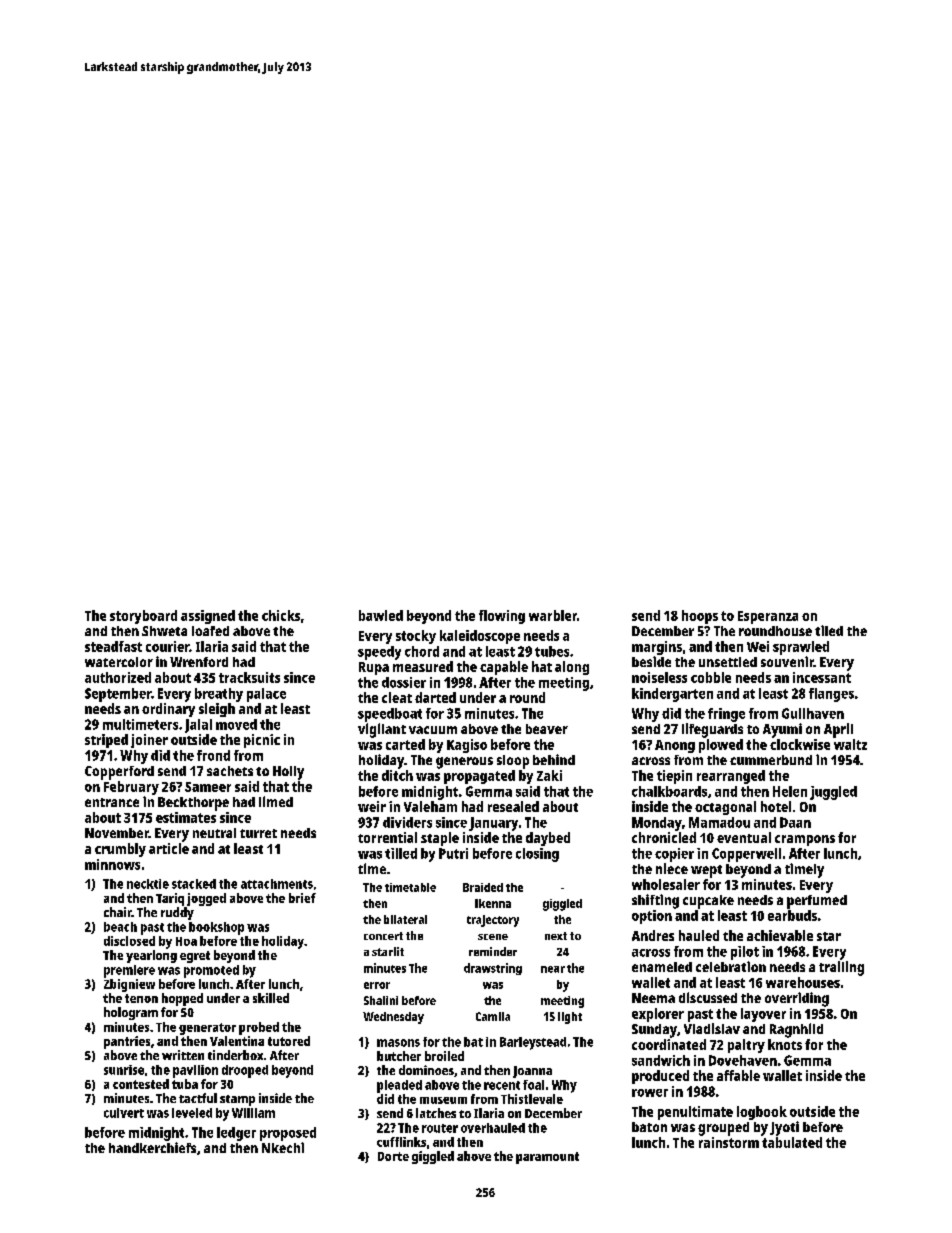 This image has height=1233, width=952. I want to click on paramount, so click(547, 1158).
